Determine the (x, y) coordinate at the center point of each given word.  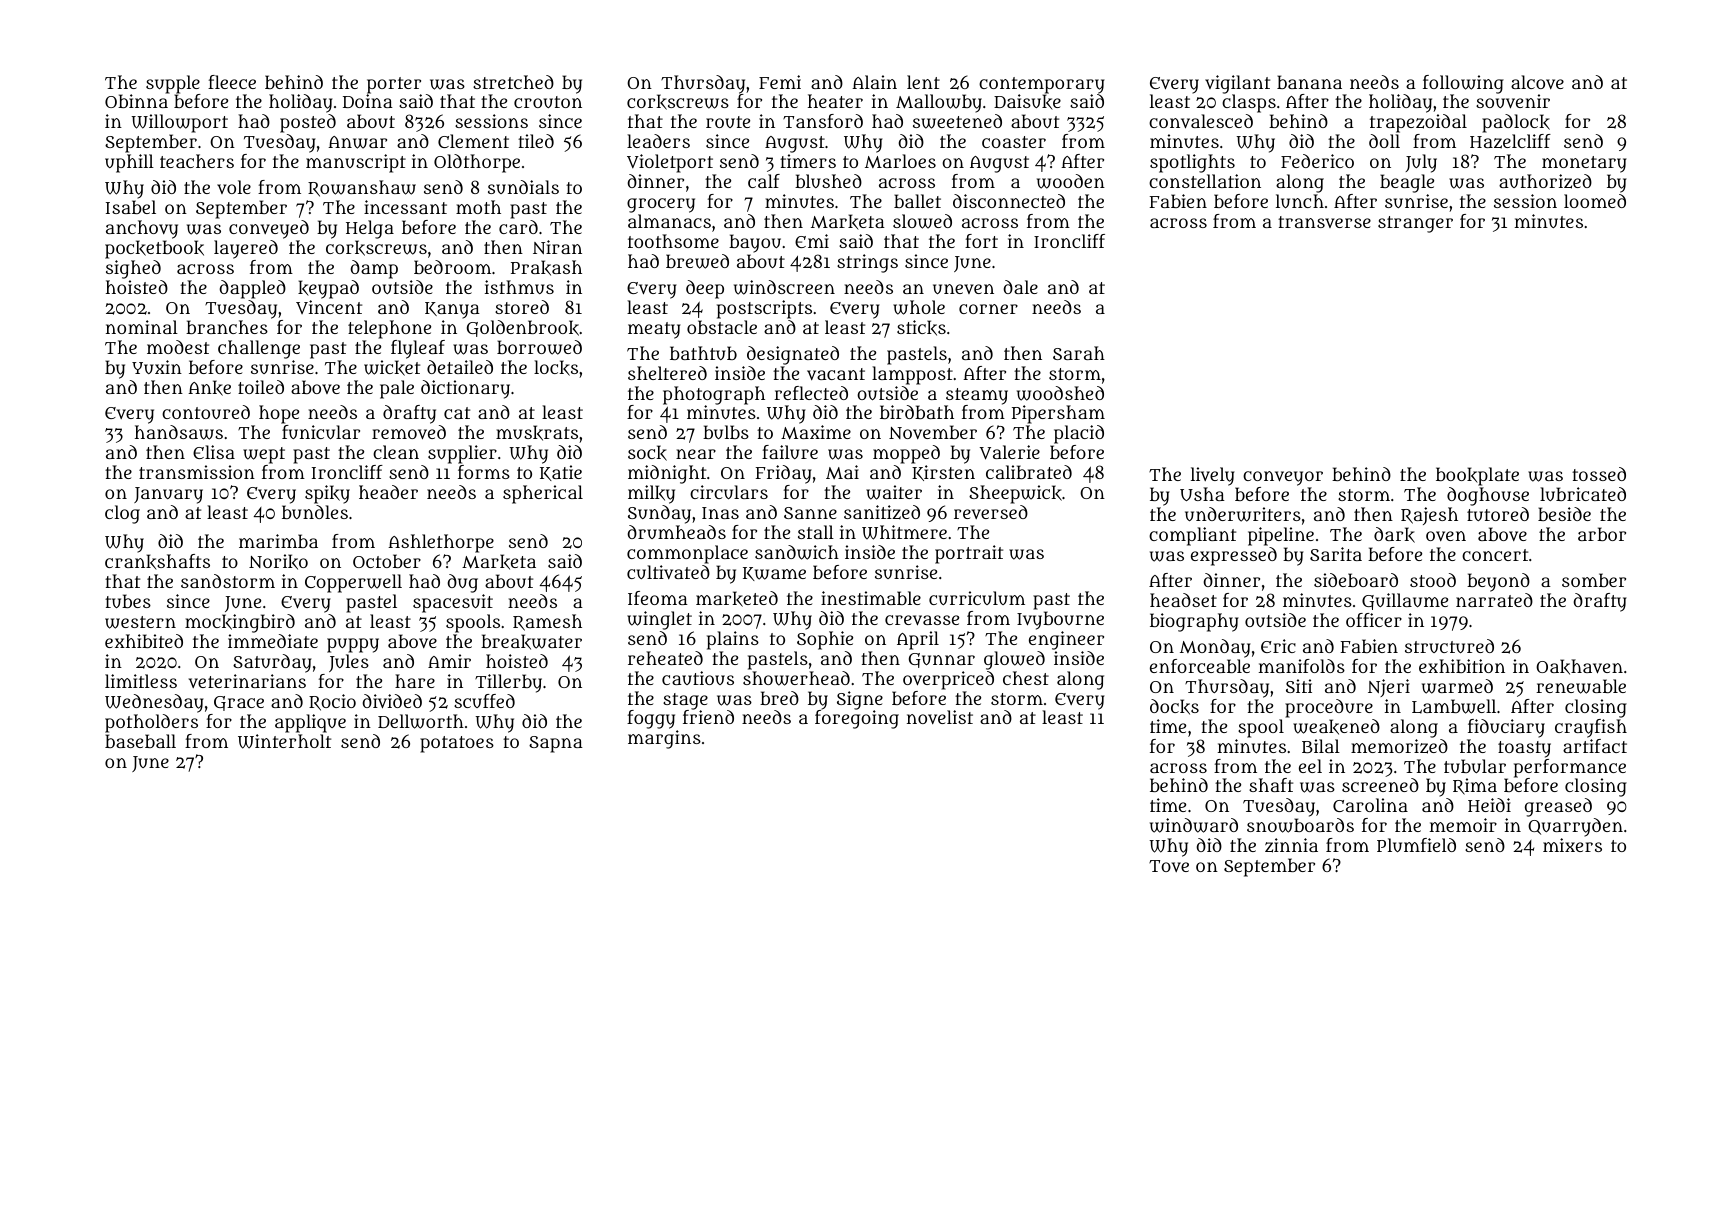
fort (981, 241)
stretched (513, 82)
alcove (1537, 82)
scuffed (484, 701)
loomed (1595, 201)
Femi (780, 82)
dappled (252, 289)
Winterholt (284, 741)
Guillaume (1405, 601)
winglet (659, 620)
